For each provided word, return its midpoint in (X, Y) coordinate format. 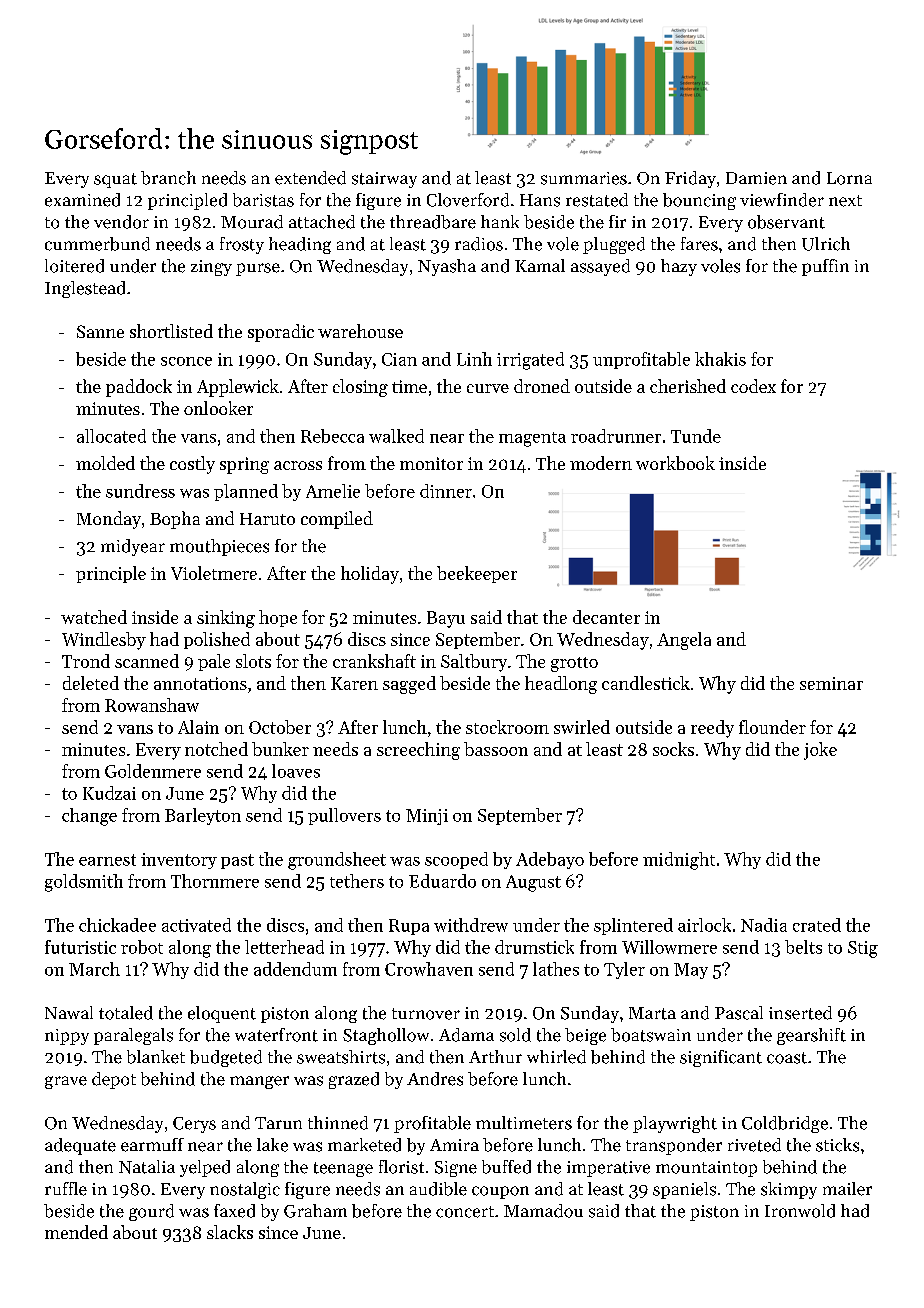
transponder (674, 1146)
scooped (456, 860)
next (845, 201)
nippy (67, 1037)
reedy (712, 729)
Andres (435, 1079)
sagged (409, 685)
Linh (474, 359)
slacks (230, 1232)
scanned (147, 661)
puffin (825, 267)
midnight (679, 861)
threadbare (433, 222)
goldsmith (84, 883)
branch (168, 178)
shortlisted (171, 331)
